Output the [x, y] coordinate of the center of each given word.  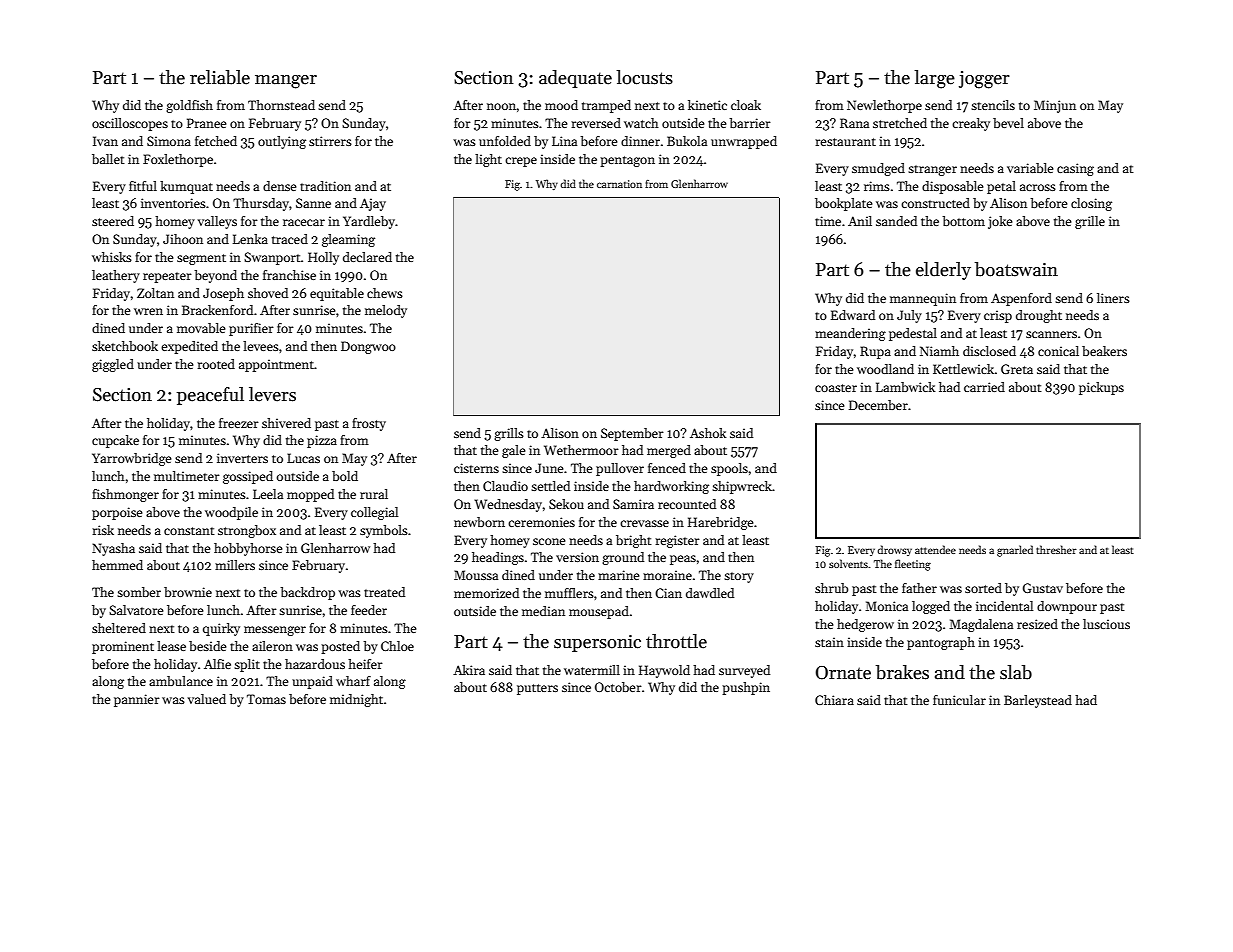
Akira [469, 670]
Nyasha [113, 549]
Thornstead [281, 105]
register [677, 541]
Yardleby [369, 222]
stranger [932, 170]
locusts [645, 77]
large [935, 79]
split [247, 665]
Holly [323, 258]
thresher [1056, 549]
